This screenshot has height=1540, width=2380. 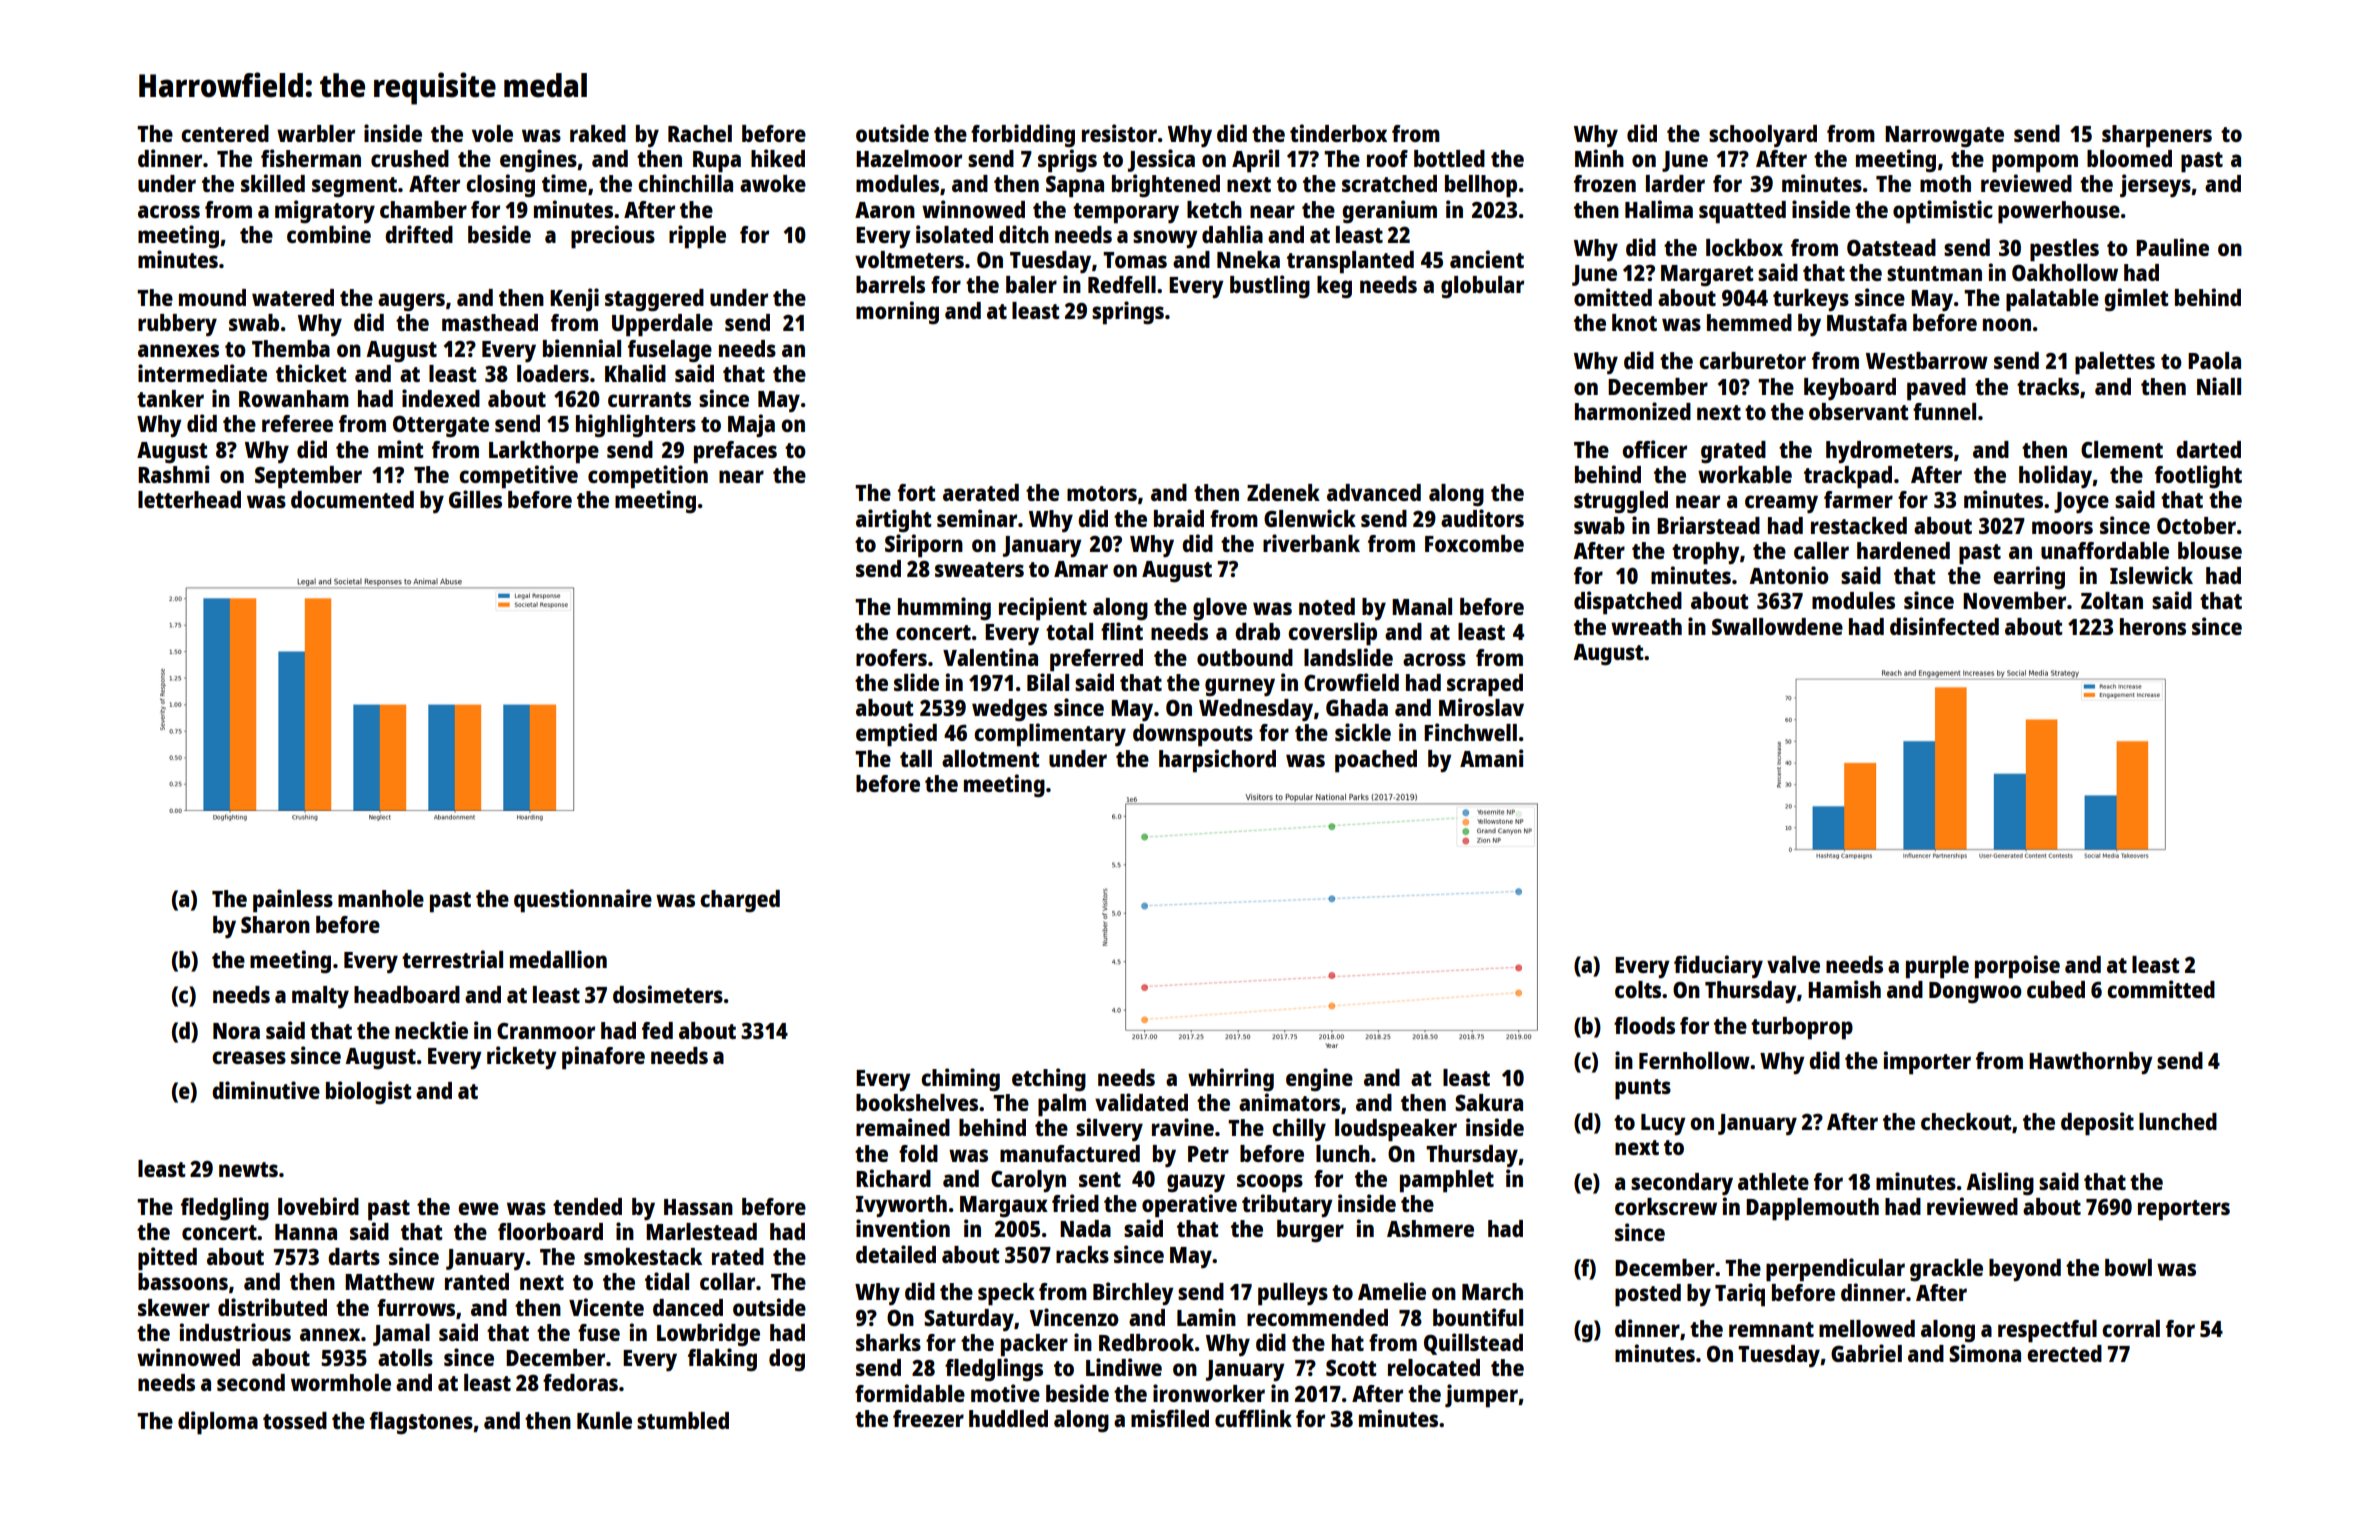 What do you see at coordinates (583, 901) in the screenshot?
I see `questionnaire` at bounding box center [583, 901].
